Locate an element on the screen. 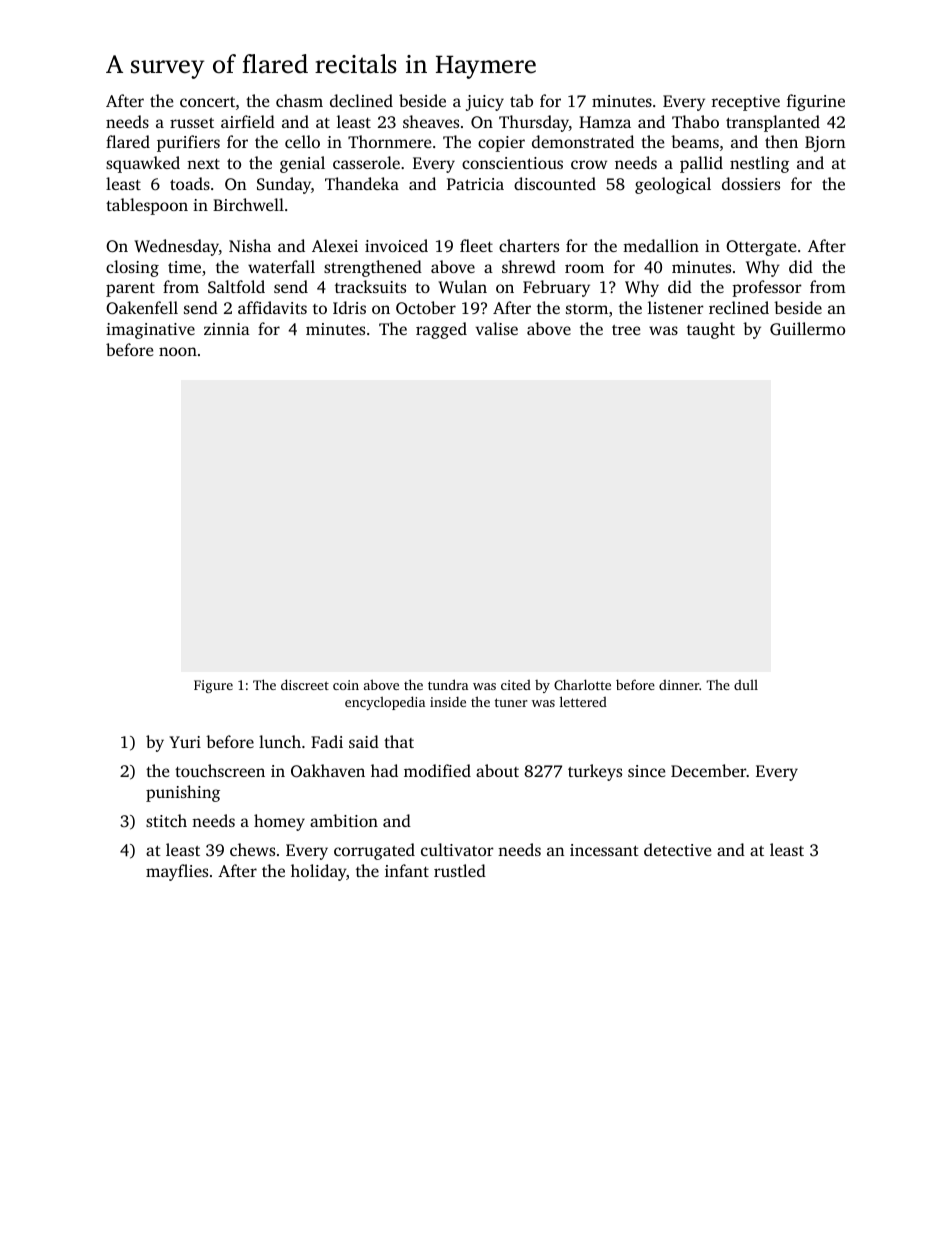  casserole is located at coordinates (366, 162).
